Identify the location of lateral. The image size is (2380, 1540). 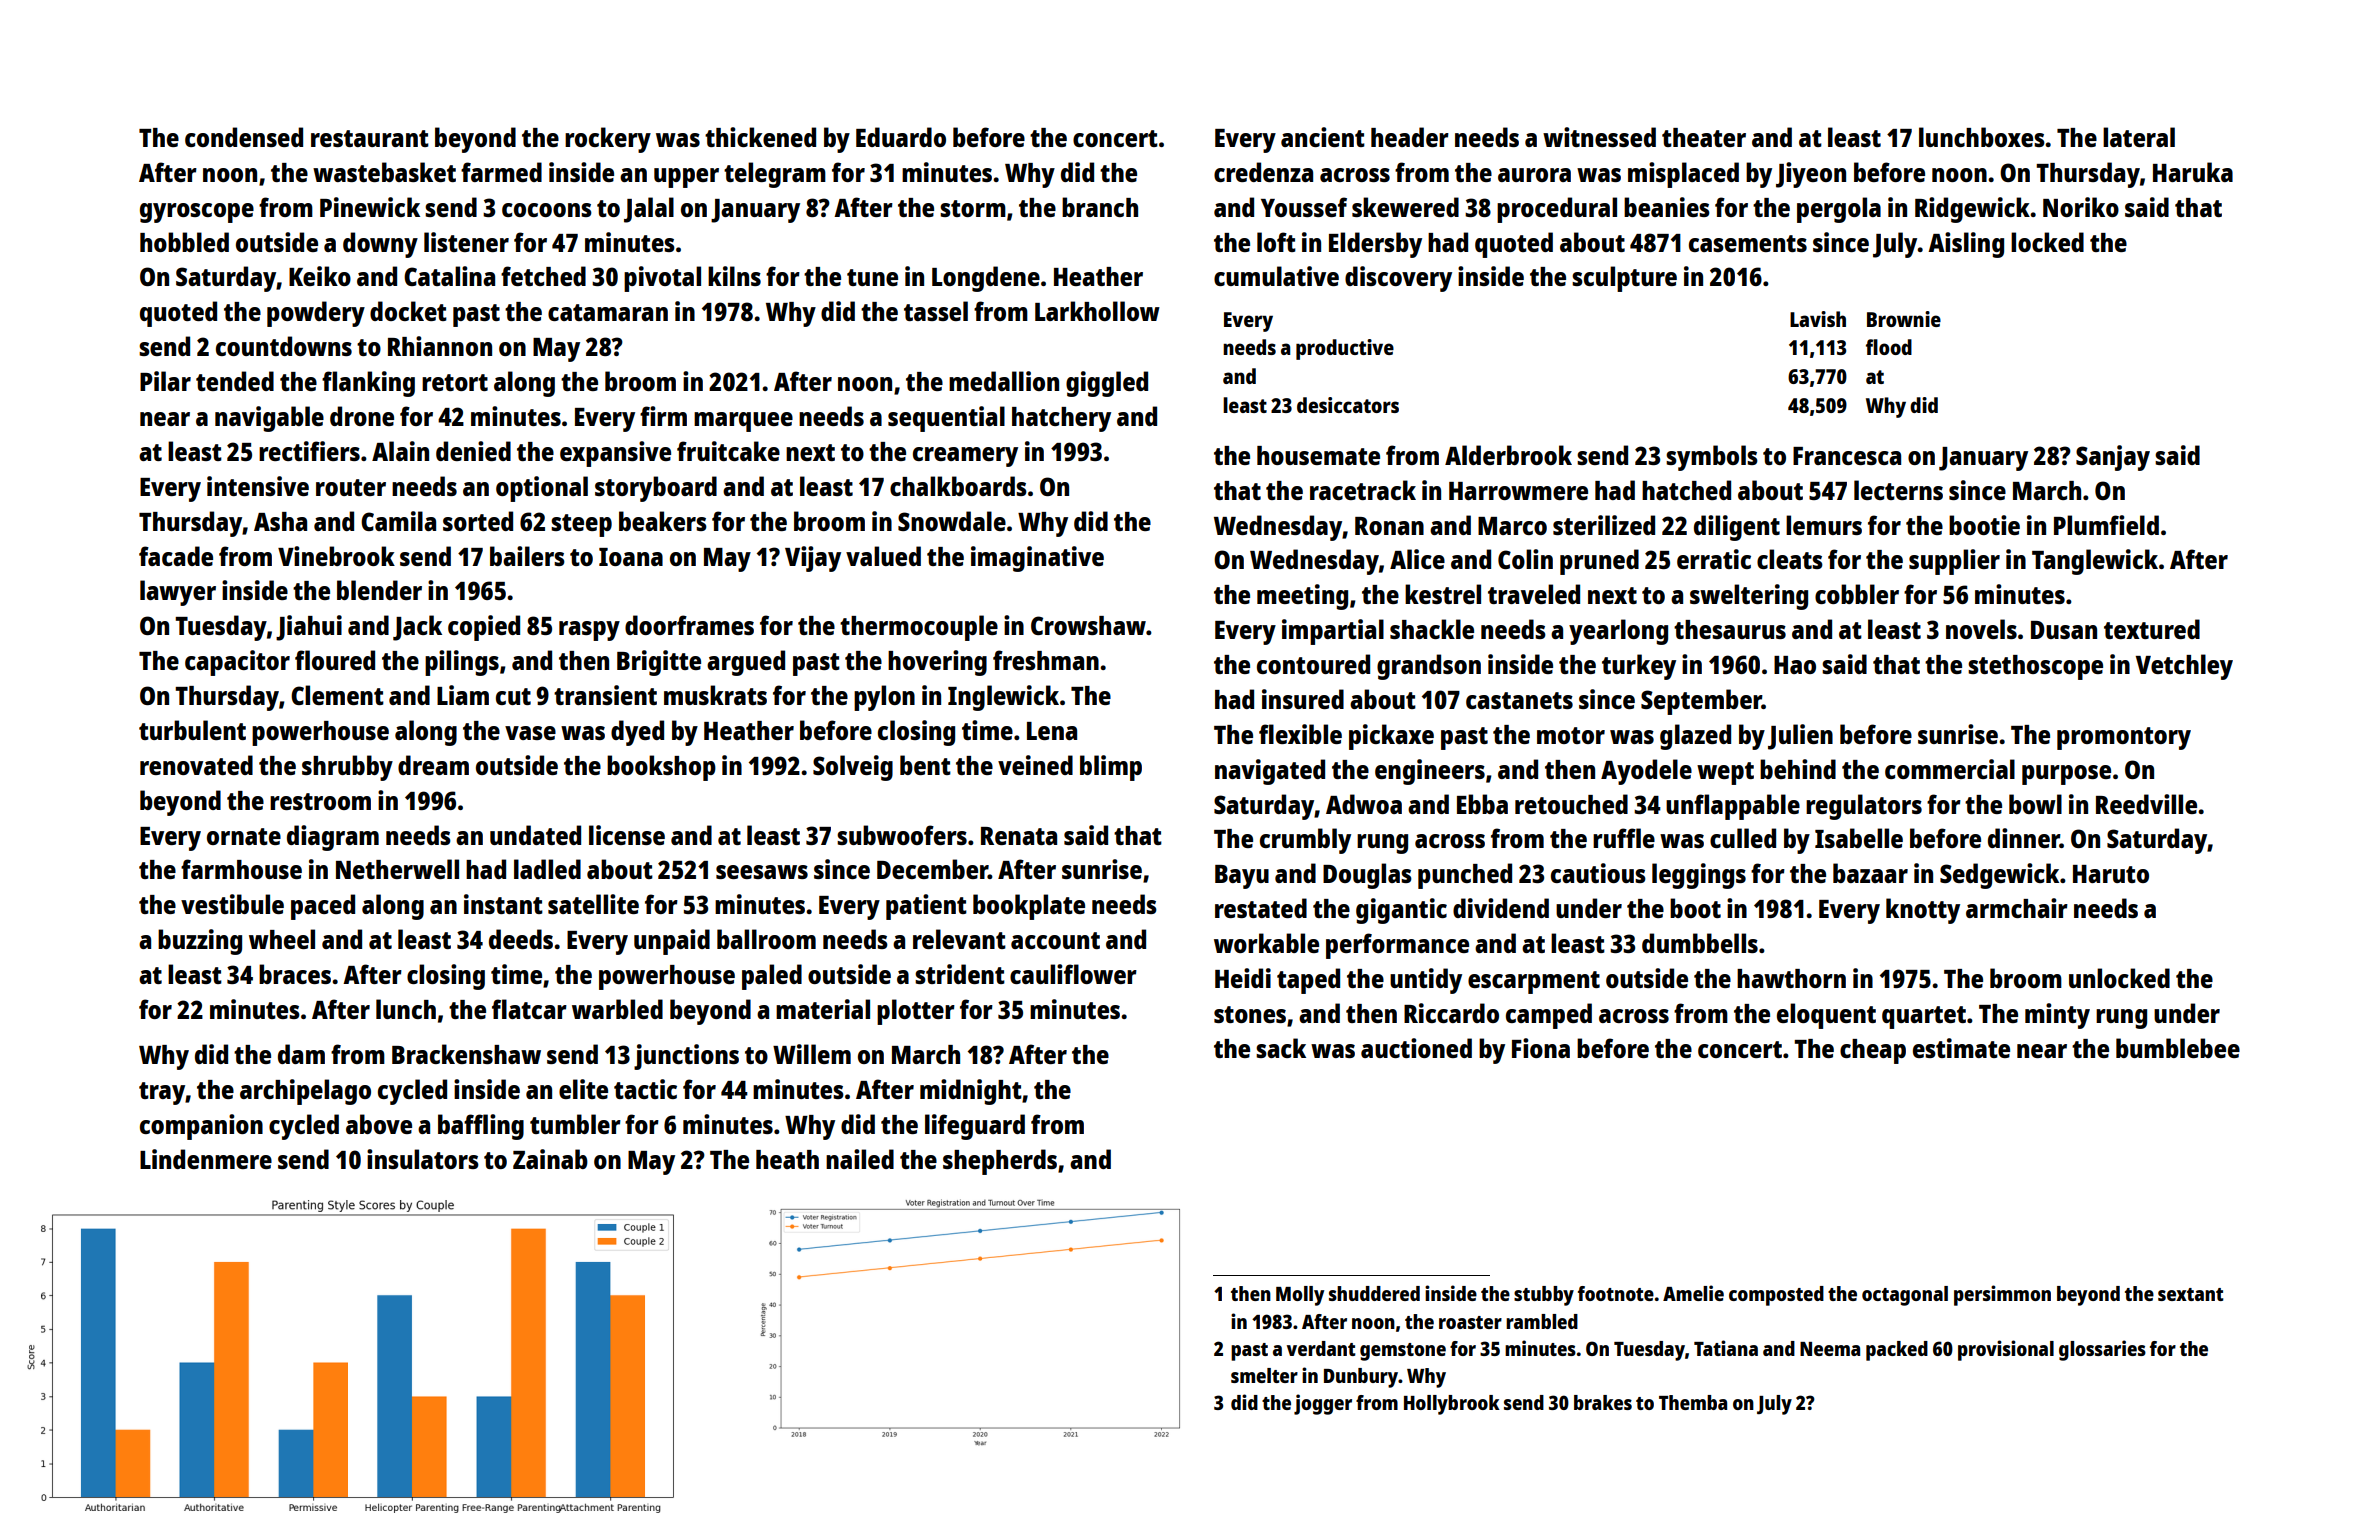
(2139, 137).
